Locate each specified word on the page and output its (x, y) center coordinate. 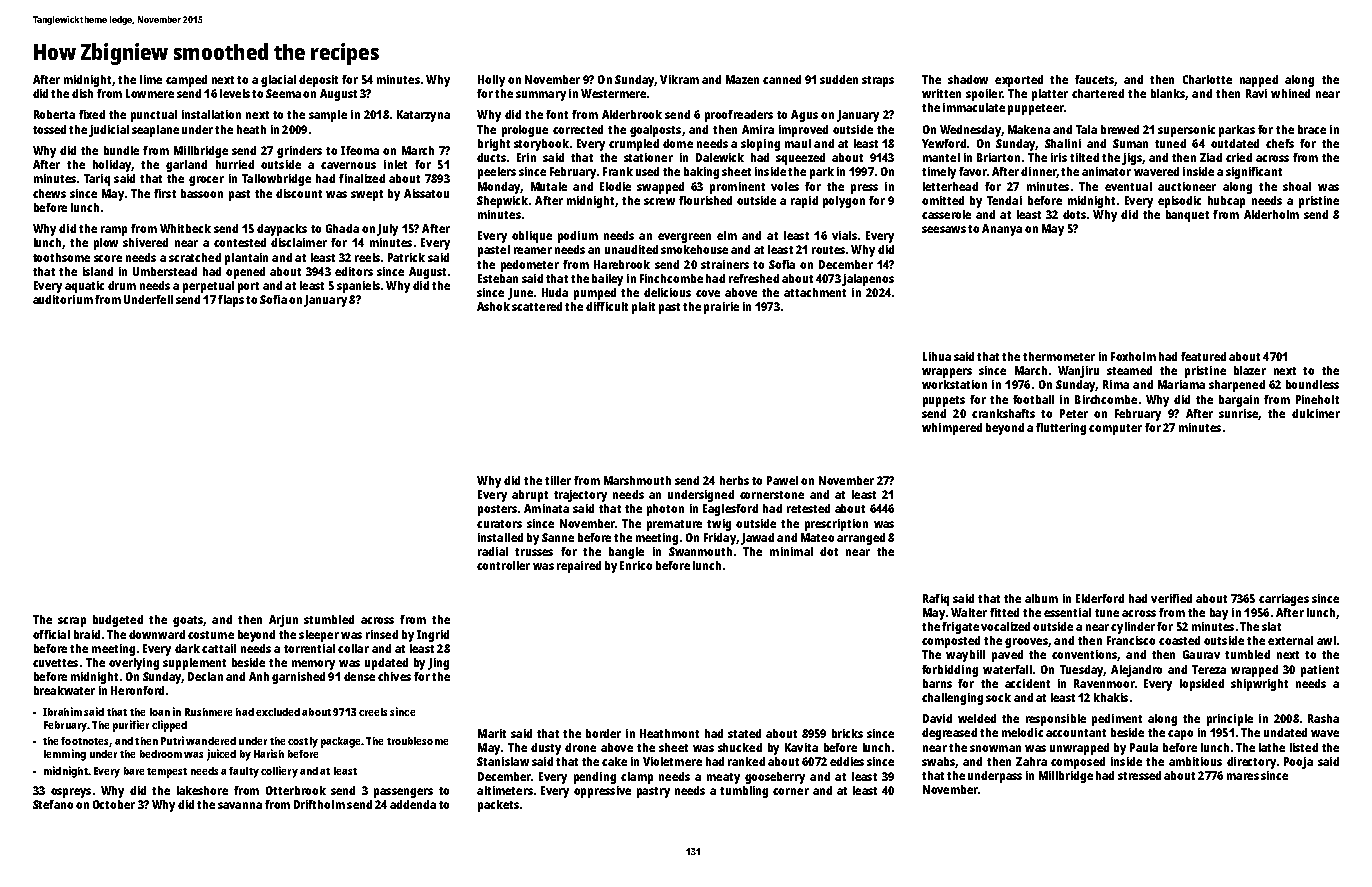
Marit (492, 733)
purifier (131, 726)
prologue (525, 131)
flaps (231, 301)
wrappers (947, 373)
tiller (558, 480)
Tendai (1004, 200)
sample (328, 116)
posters (497, 510)
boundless (1312, 384)
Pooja (1298, 763)
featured (1203, 356)
